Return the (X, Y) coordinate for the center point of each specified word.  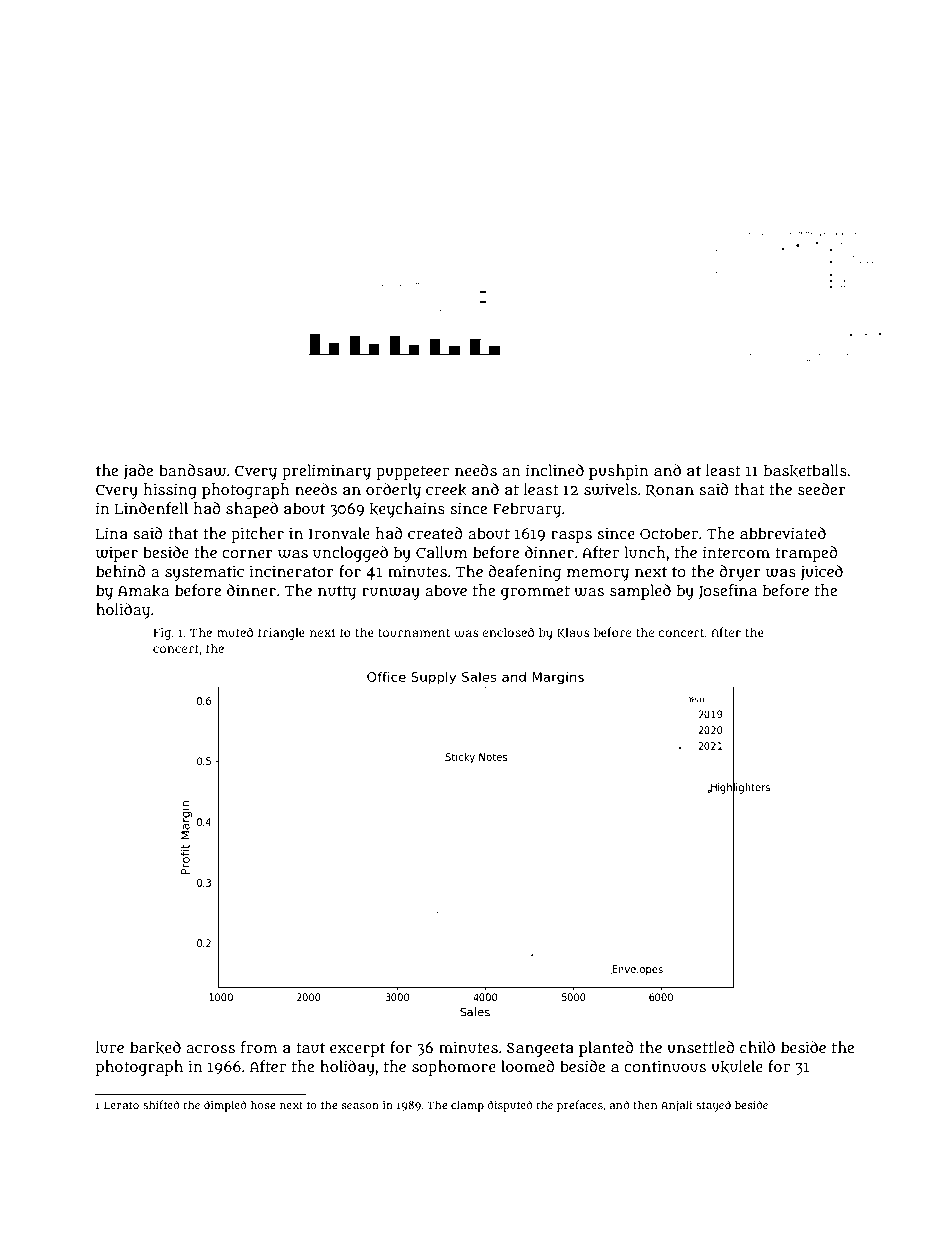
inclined (555, 470)
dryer (740, 573)
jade (138, 472)
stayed (713, 1106)
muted (235, 632)
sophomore (454, 1068)
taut (310, 1048)
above (446, 590)
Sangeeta (540, 1050)
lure (110, 1047)
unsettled (701, 1047)
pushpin (619, 472)
